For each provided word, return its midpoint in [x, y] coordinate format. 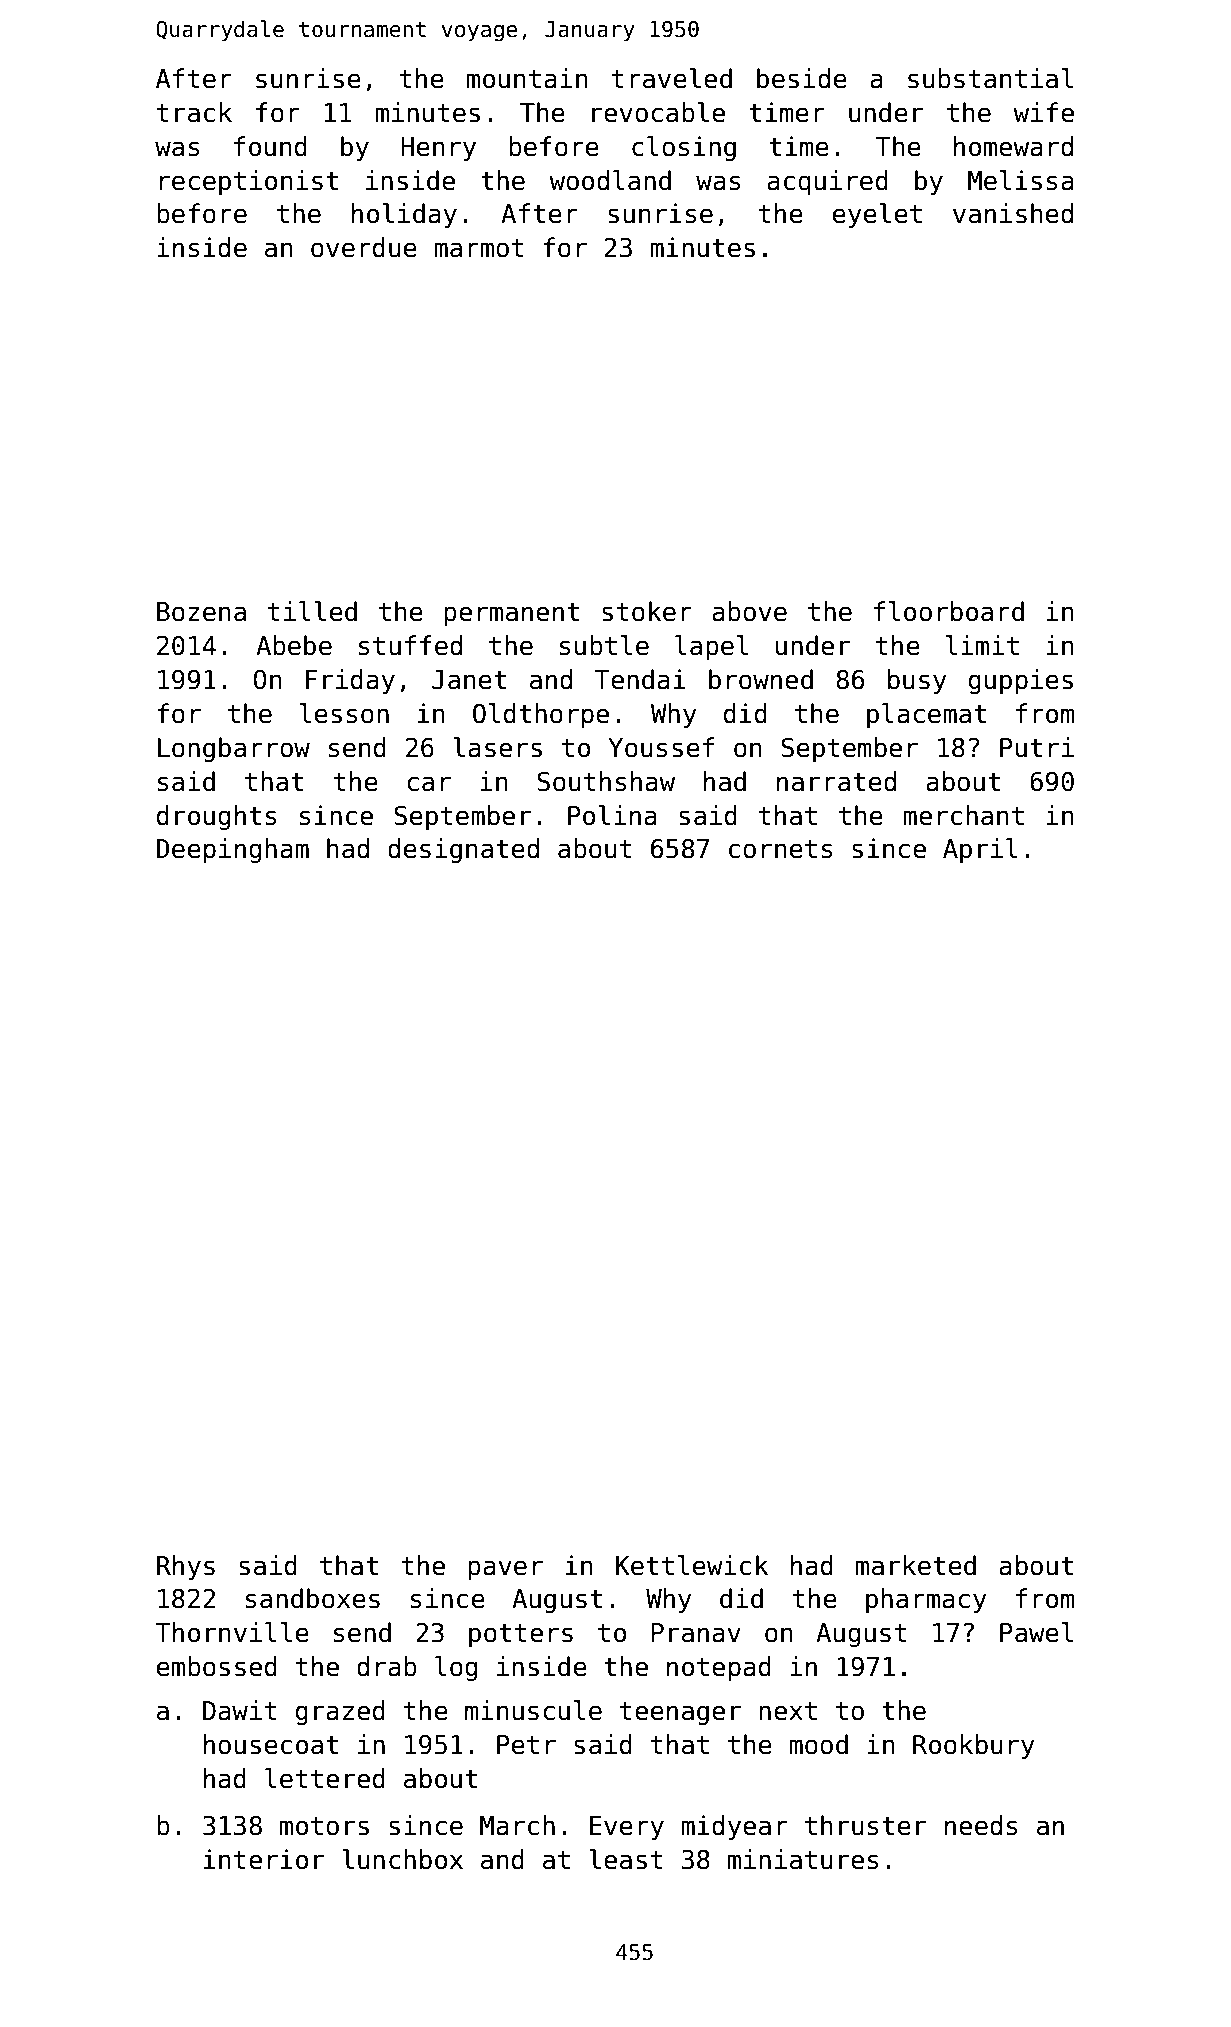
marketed [916, 1565]
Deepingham [233, 850]
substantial [990, 78]
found [270, 146]
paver [505, 1570]
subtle [604, 645]
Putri [1037, 747]
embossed [217, 1666]
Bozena [201, 612]
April [980, 850]
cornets [781, 849]
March [517, 1825]
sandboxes [313, 1598]
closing [684, 148]
